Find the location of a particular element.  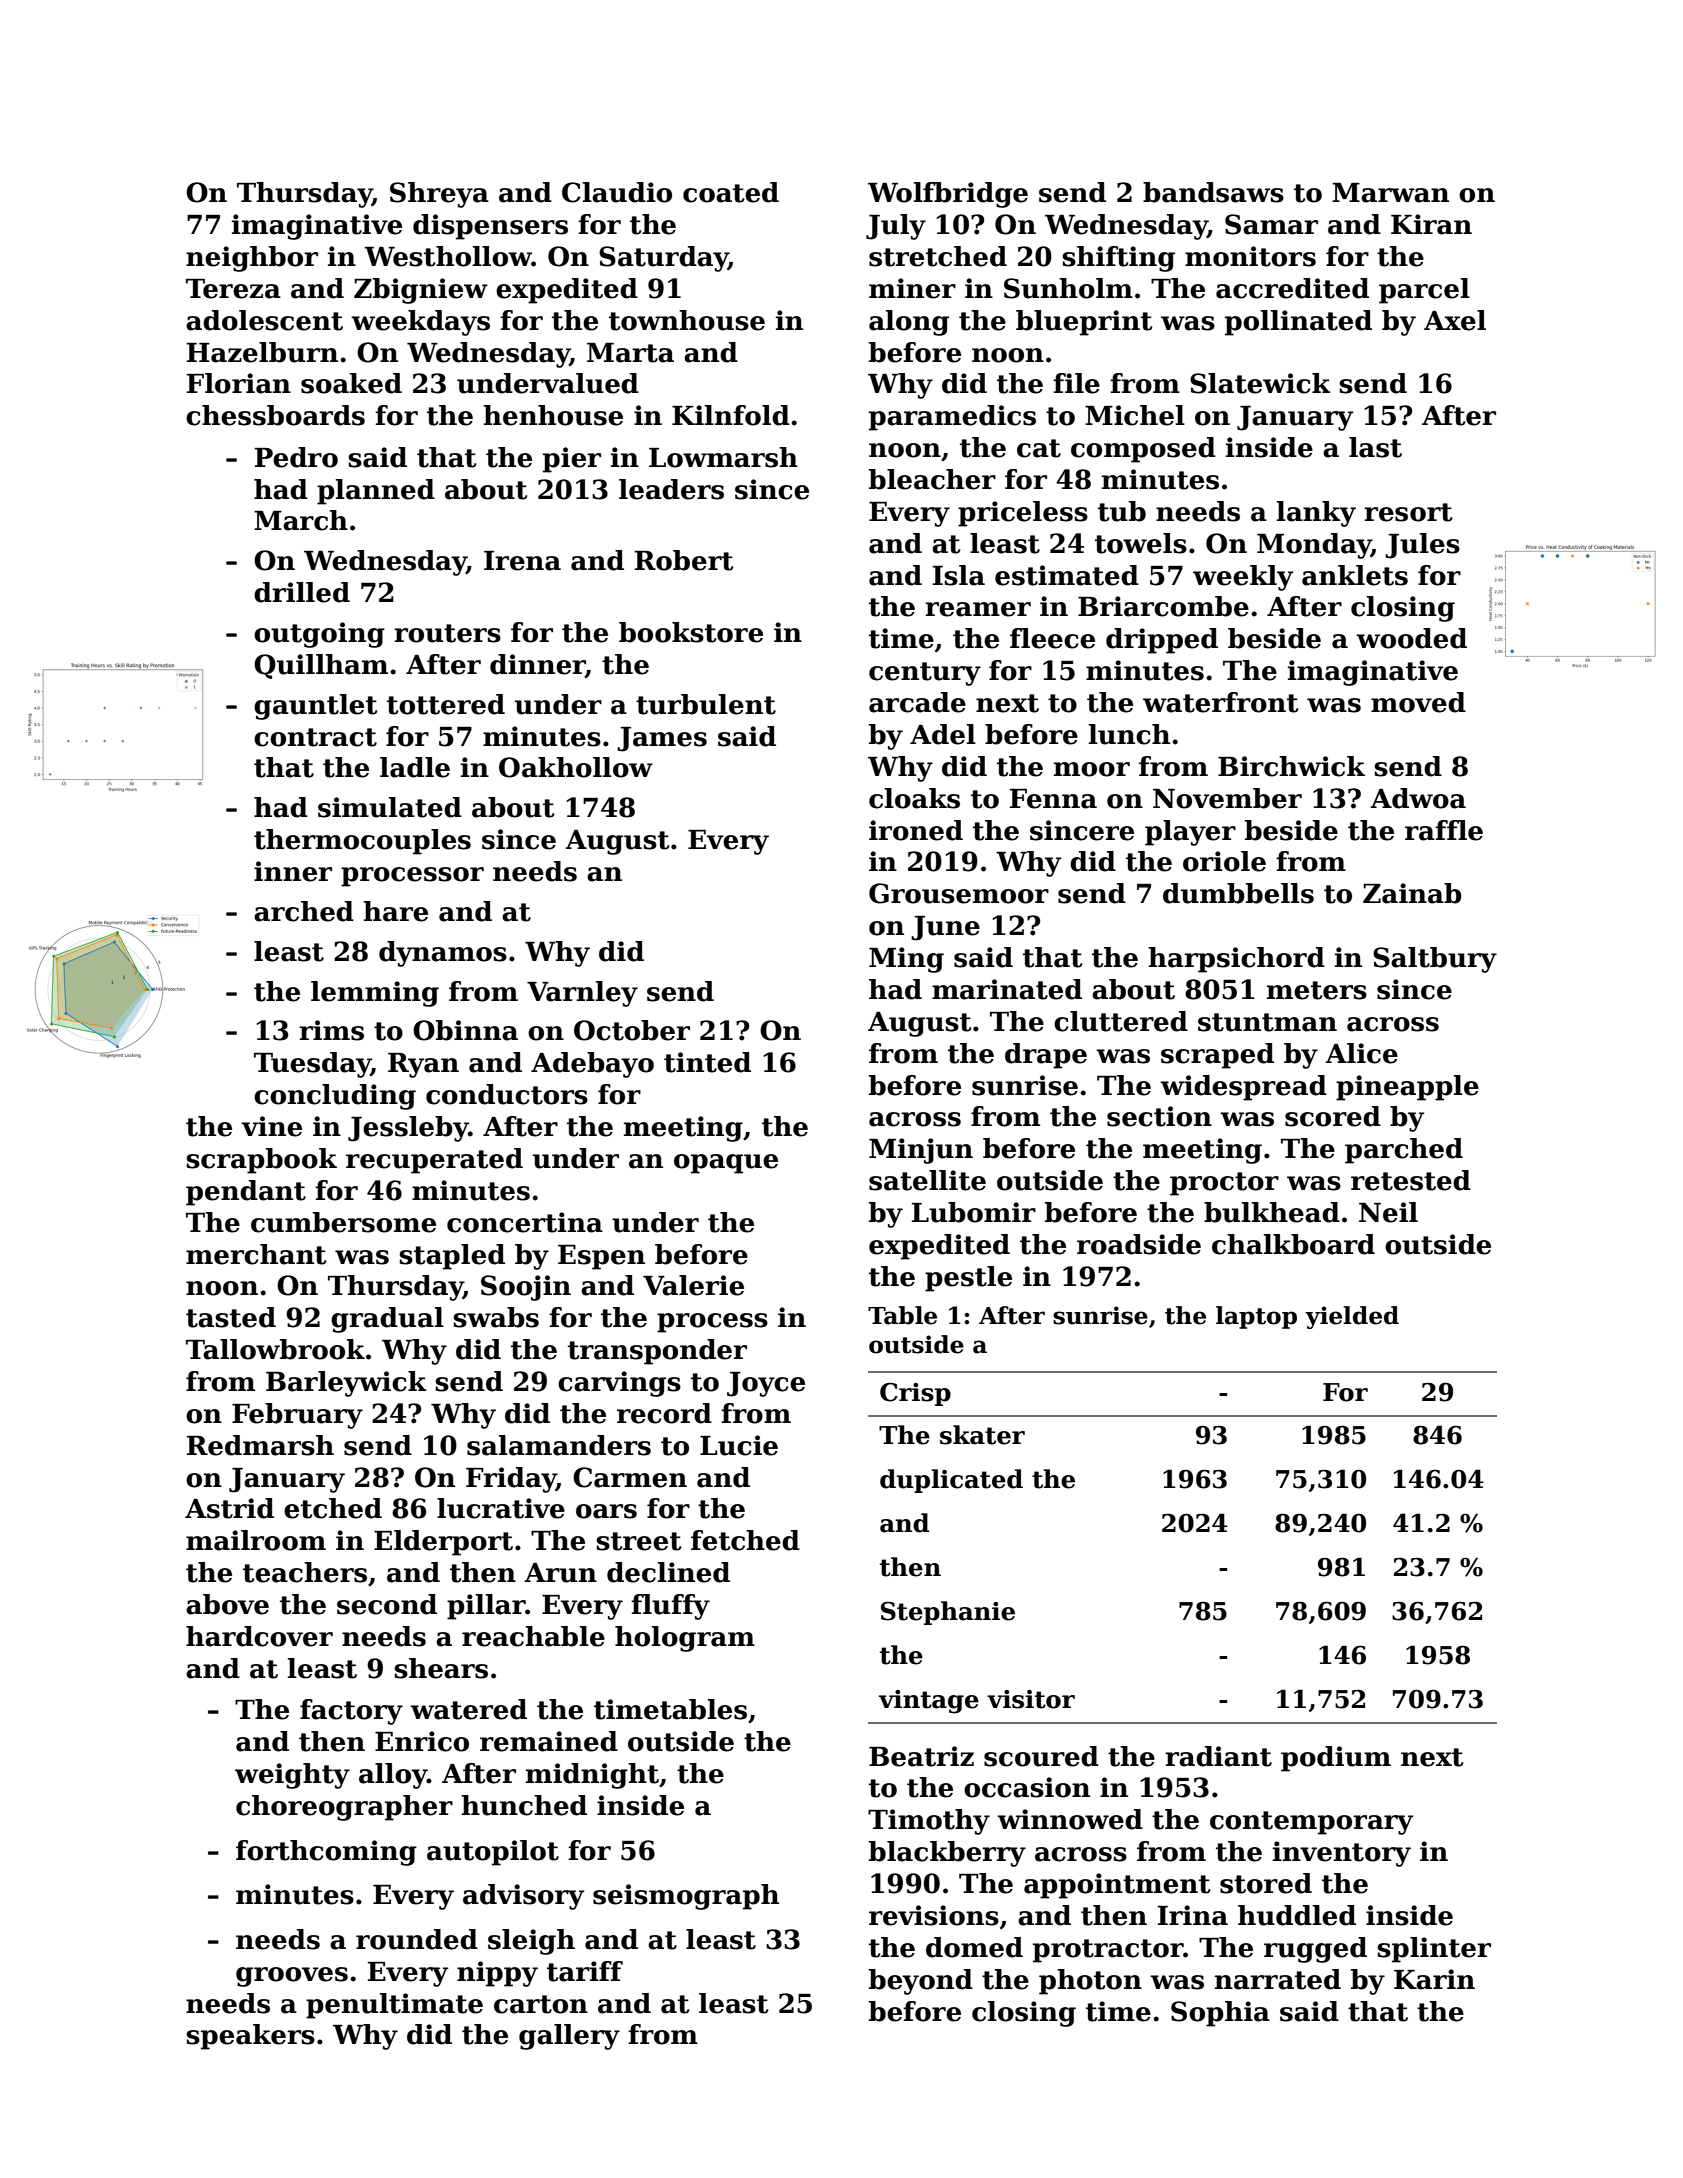

shifting is located at coordinates (1118, 259).
